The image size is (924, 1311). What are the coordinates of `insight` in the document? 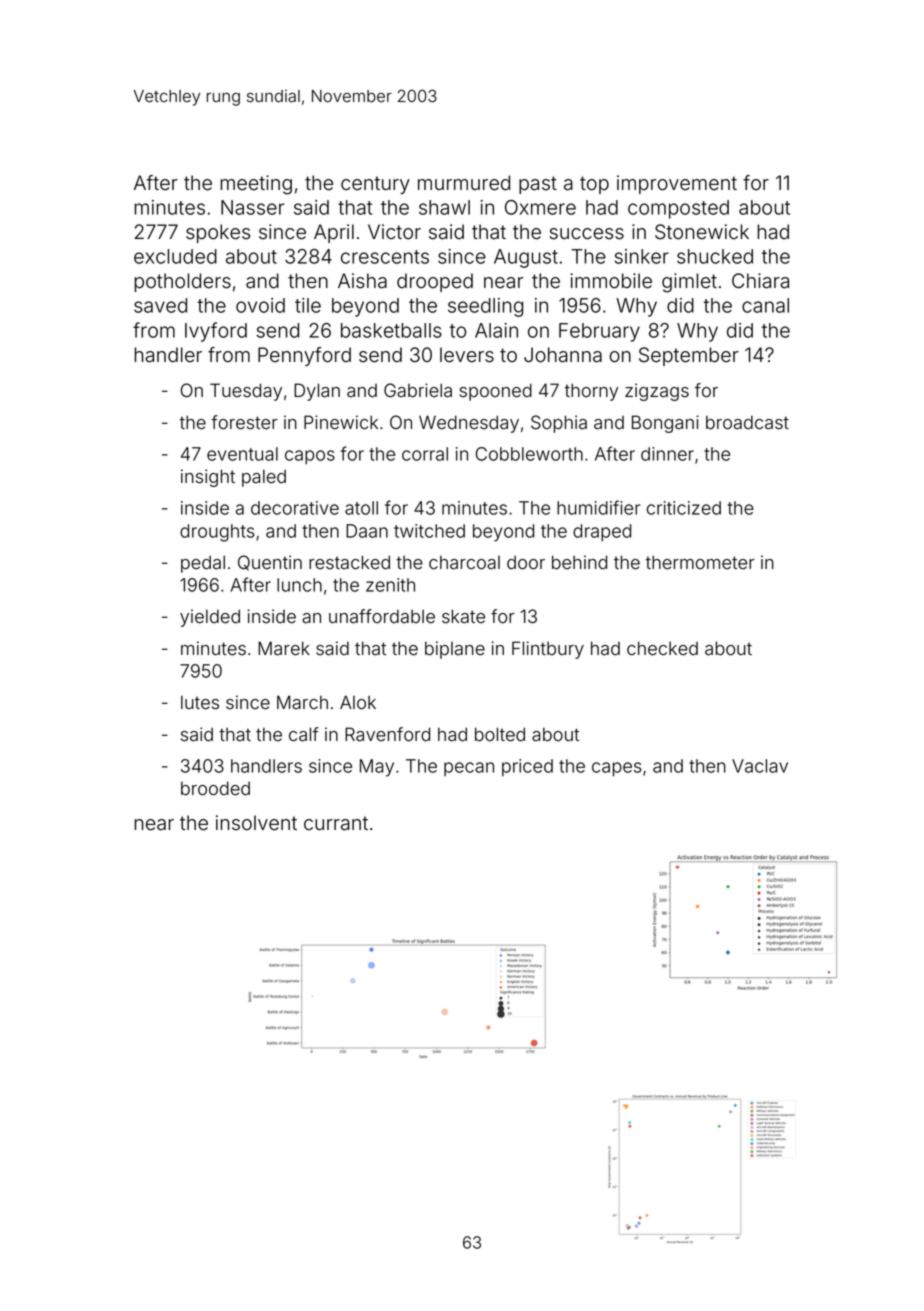 It's located at (208, 478).
